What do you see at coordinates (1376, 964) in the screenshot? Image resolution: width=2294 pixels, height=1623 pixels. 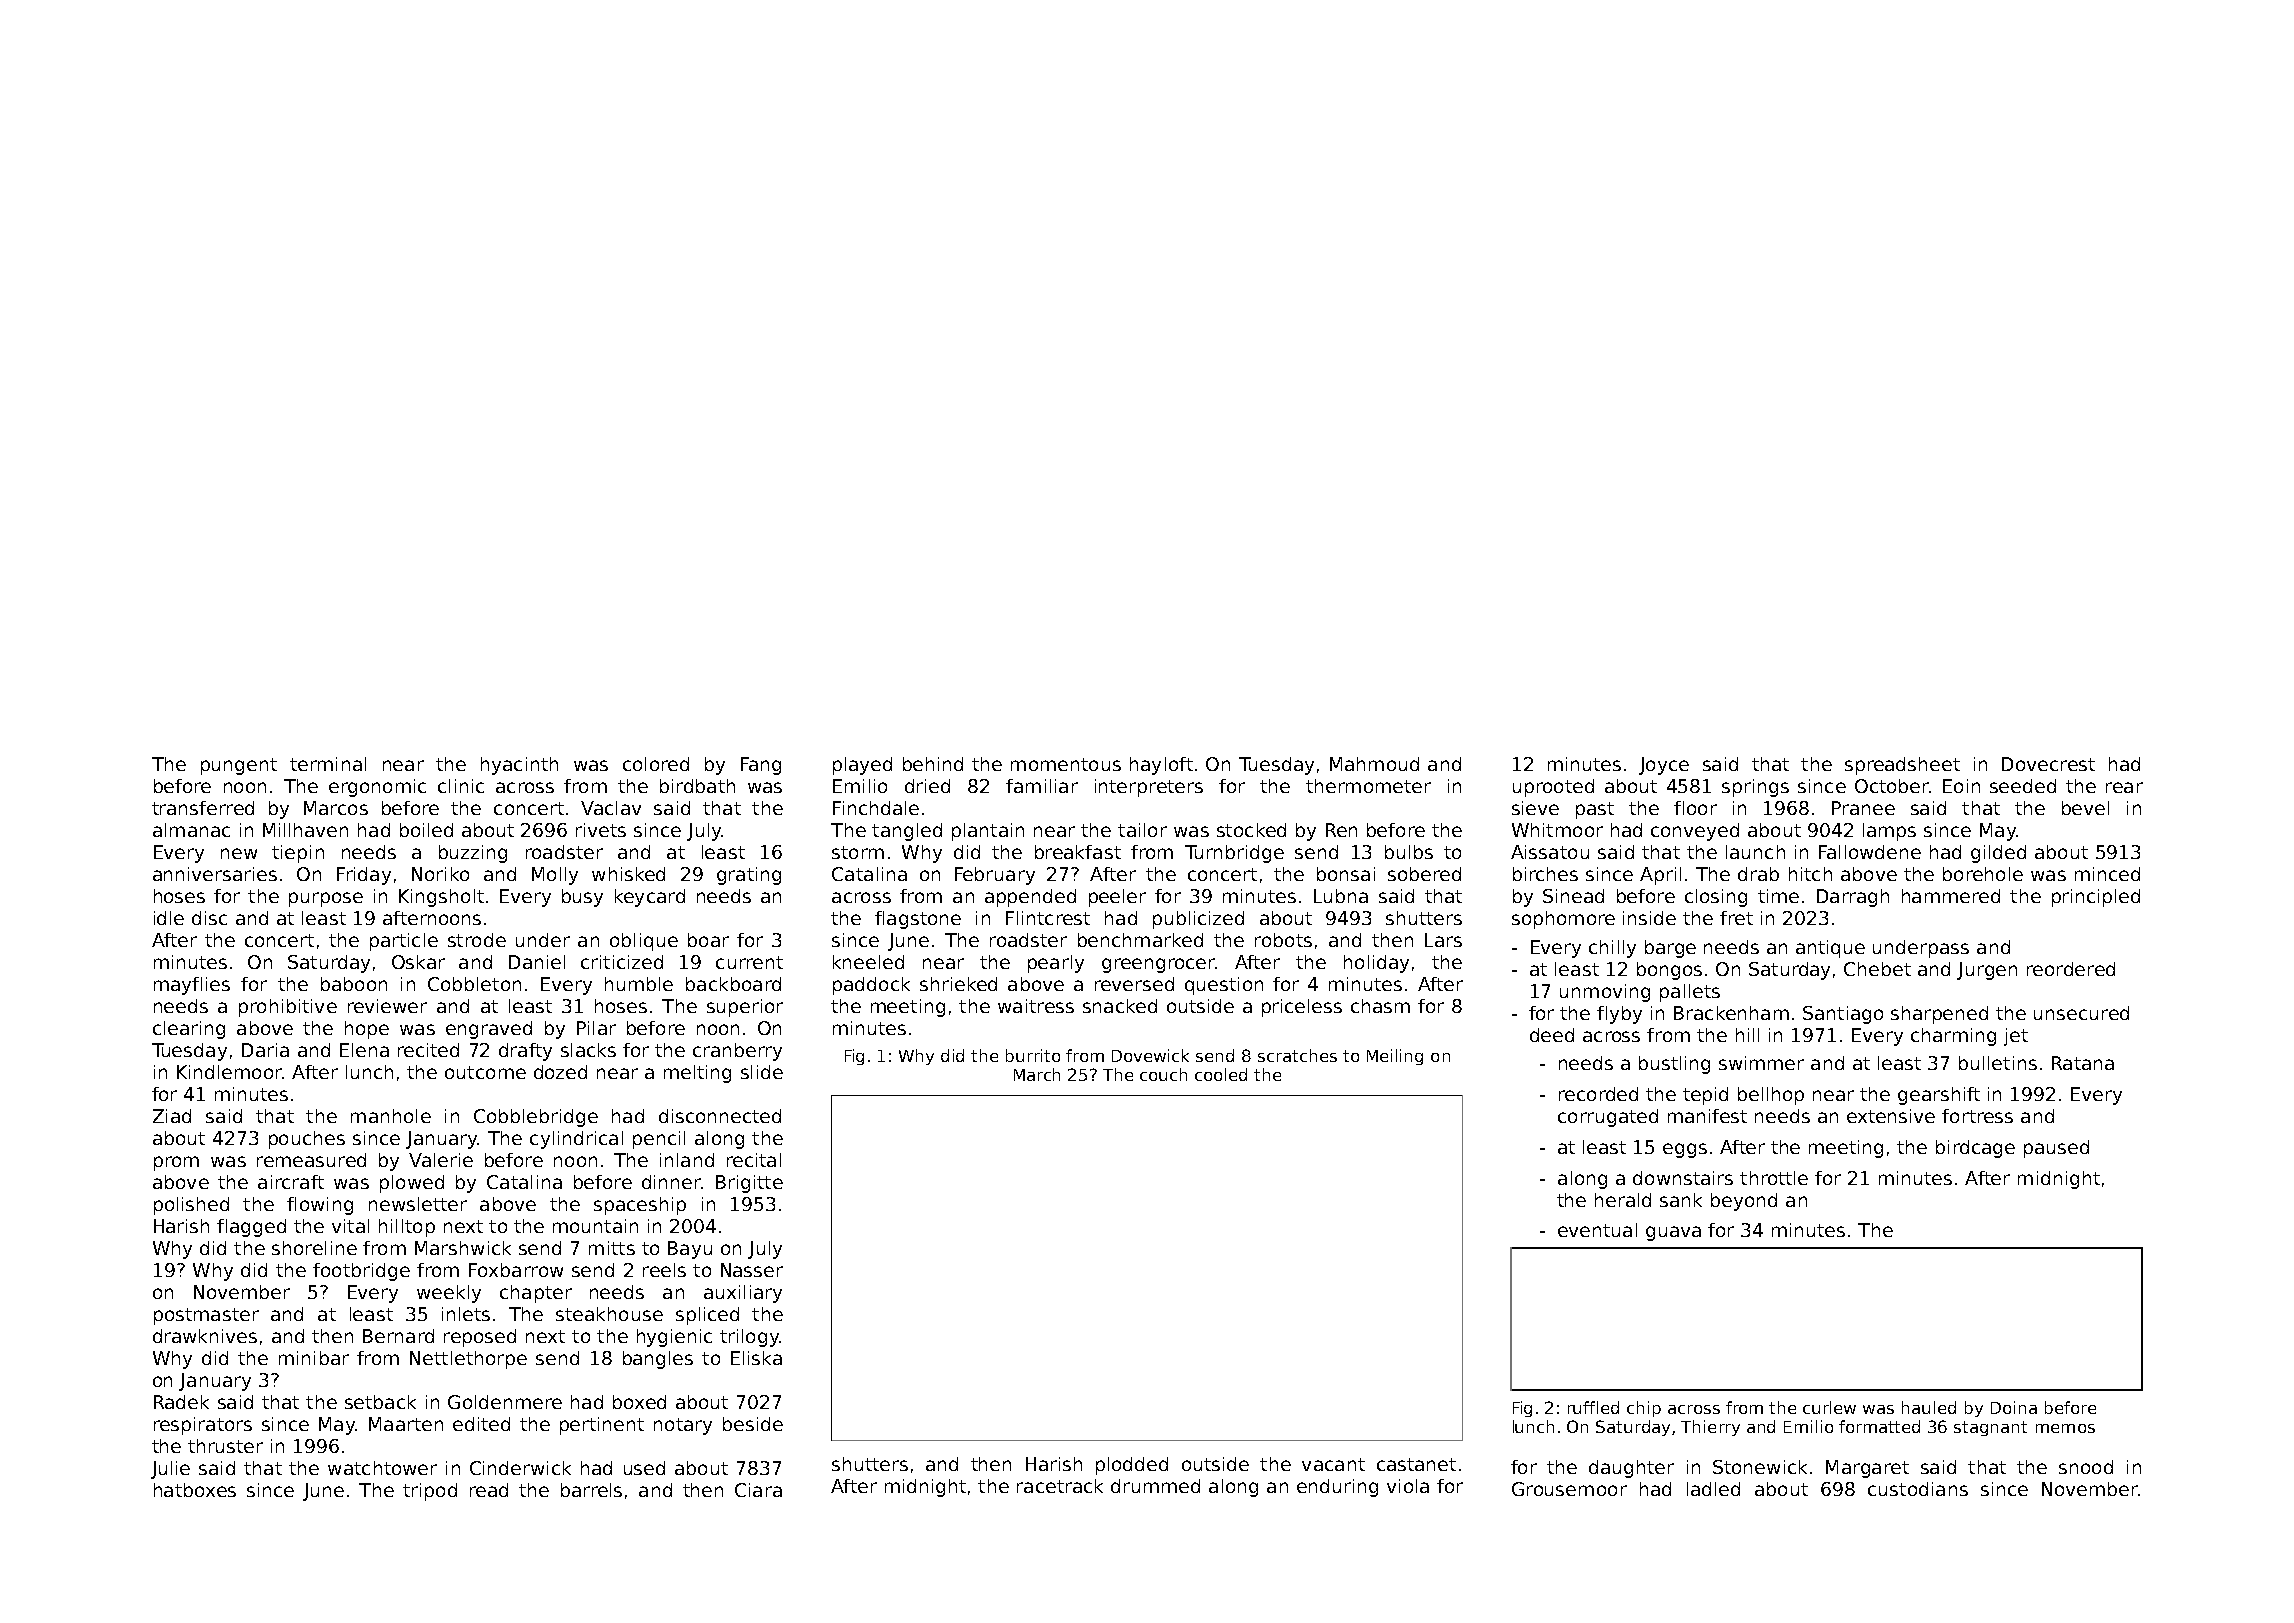 I see `holiday` at bounding box center [1376, 964].
